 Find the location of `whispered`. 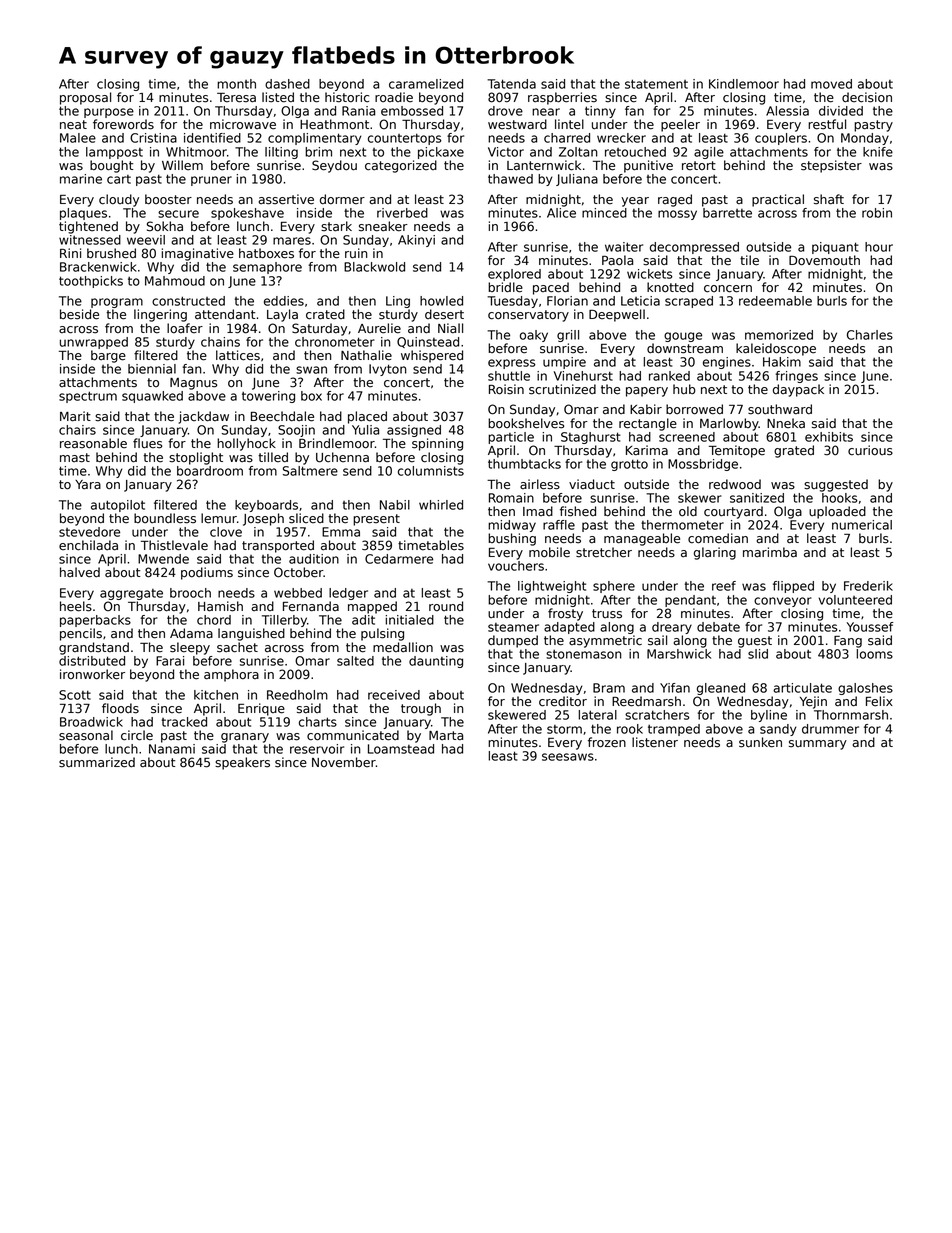

whispered is located at coordinates (432, 356).
